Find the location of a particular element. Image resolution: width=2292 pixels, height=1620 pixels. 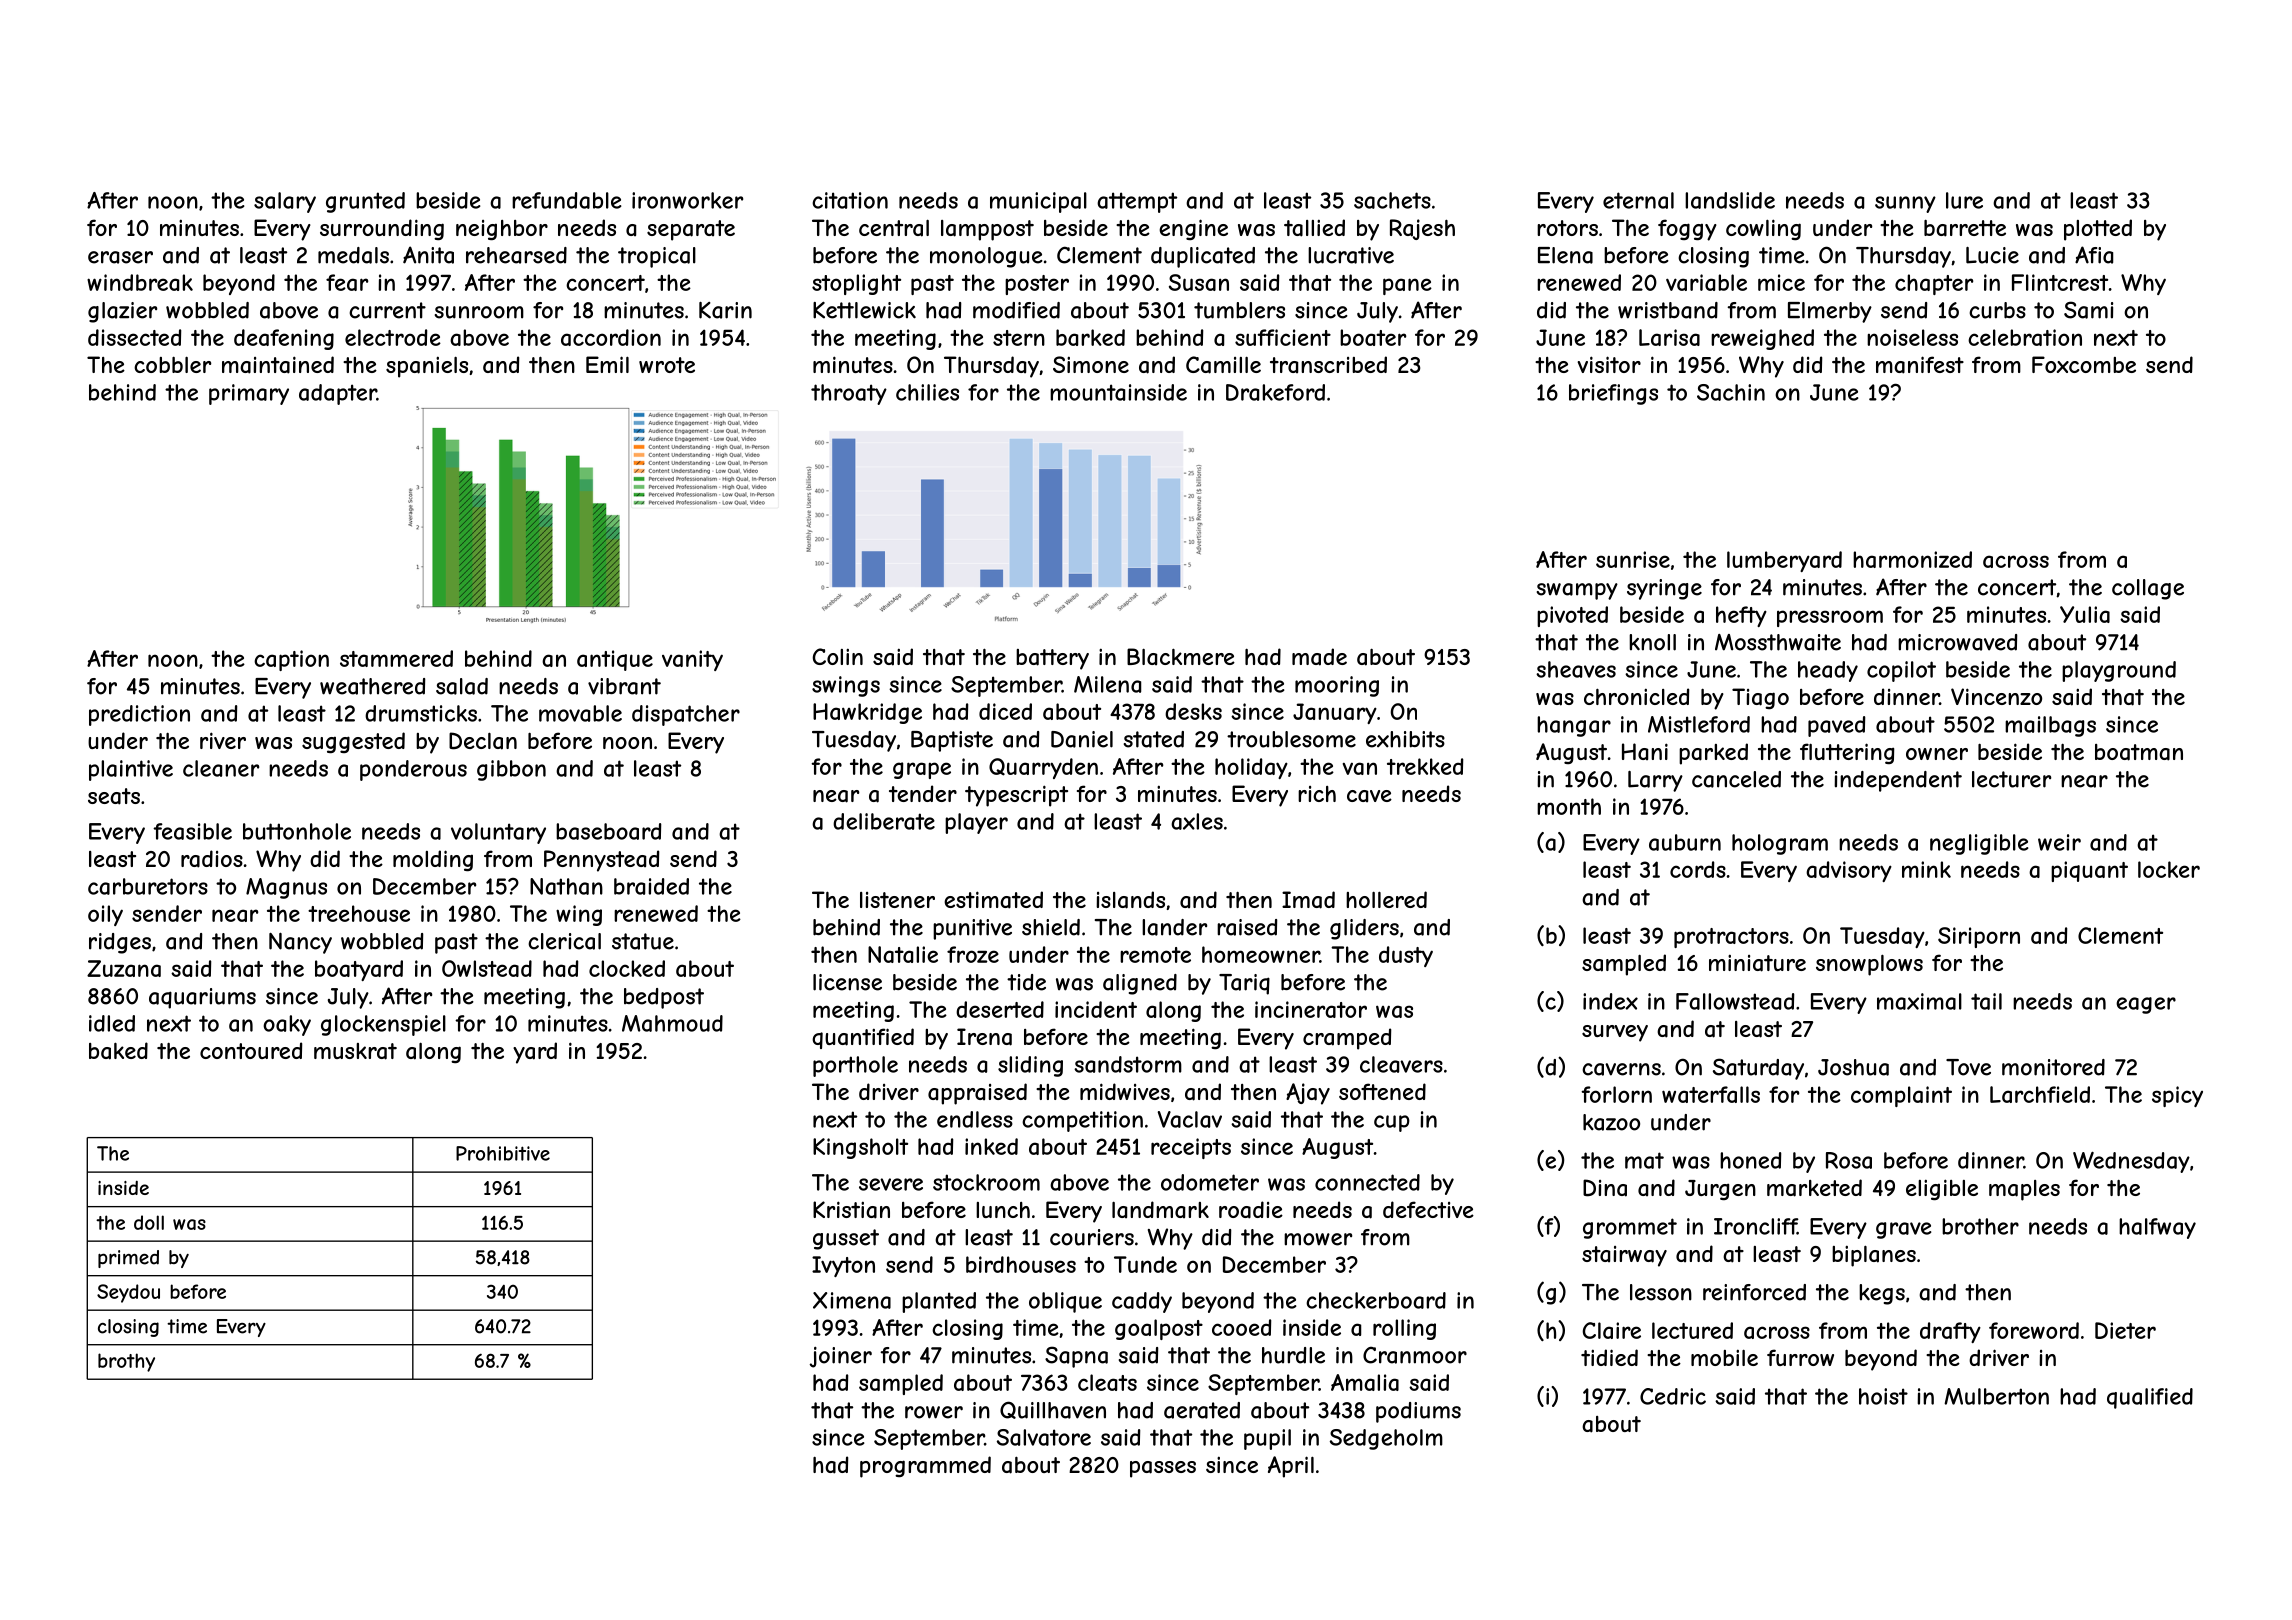

microwaved is located at coordinates (1958, 642).
